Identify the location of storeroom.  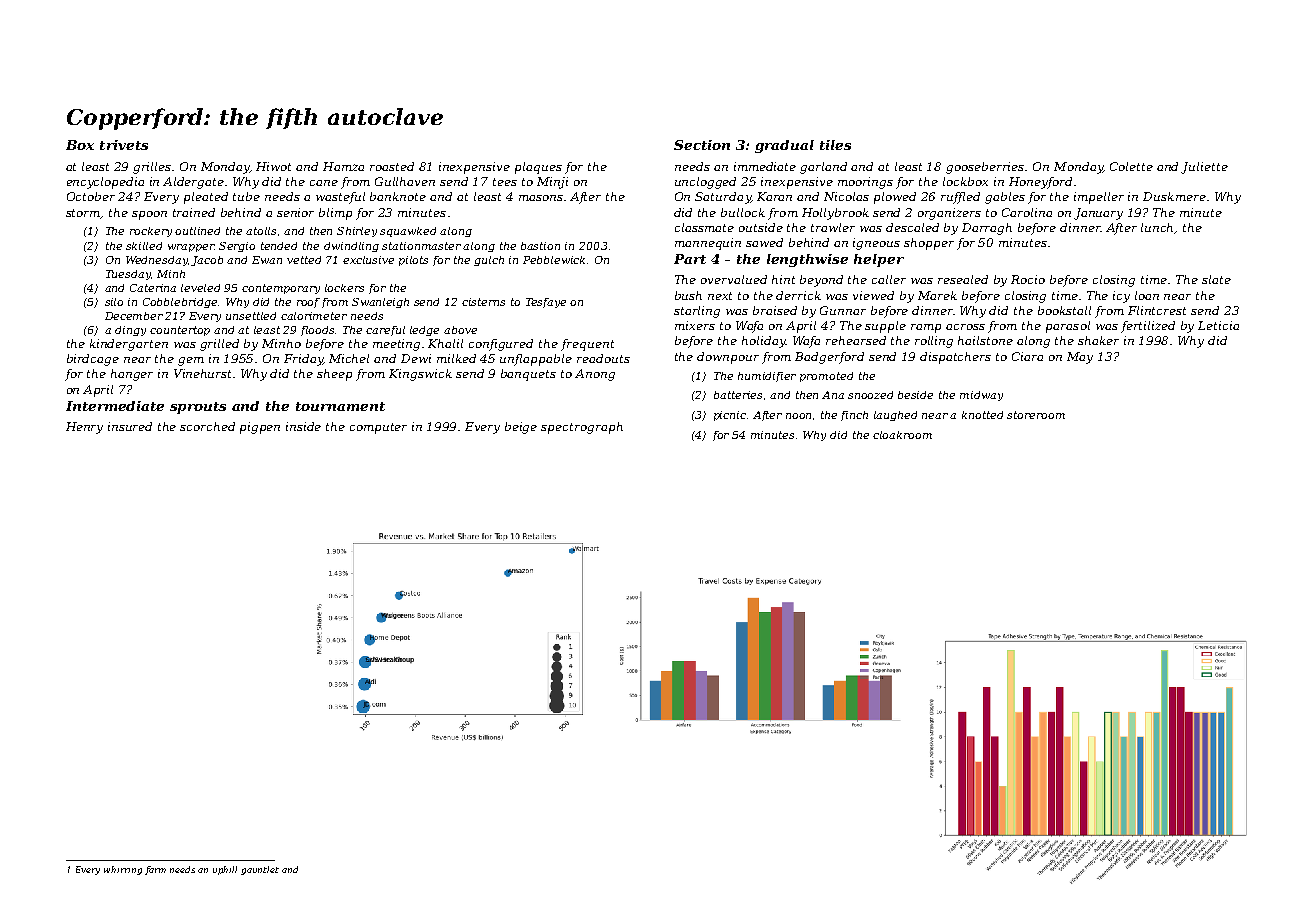
(1036, 415).
